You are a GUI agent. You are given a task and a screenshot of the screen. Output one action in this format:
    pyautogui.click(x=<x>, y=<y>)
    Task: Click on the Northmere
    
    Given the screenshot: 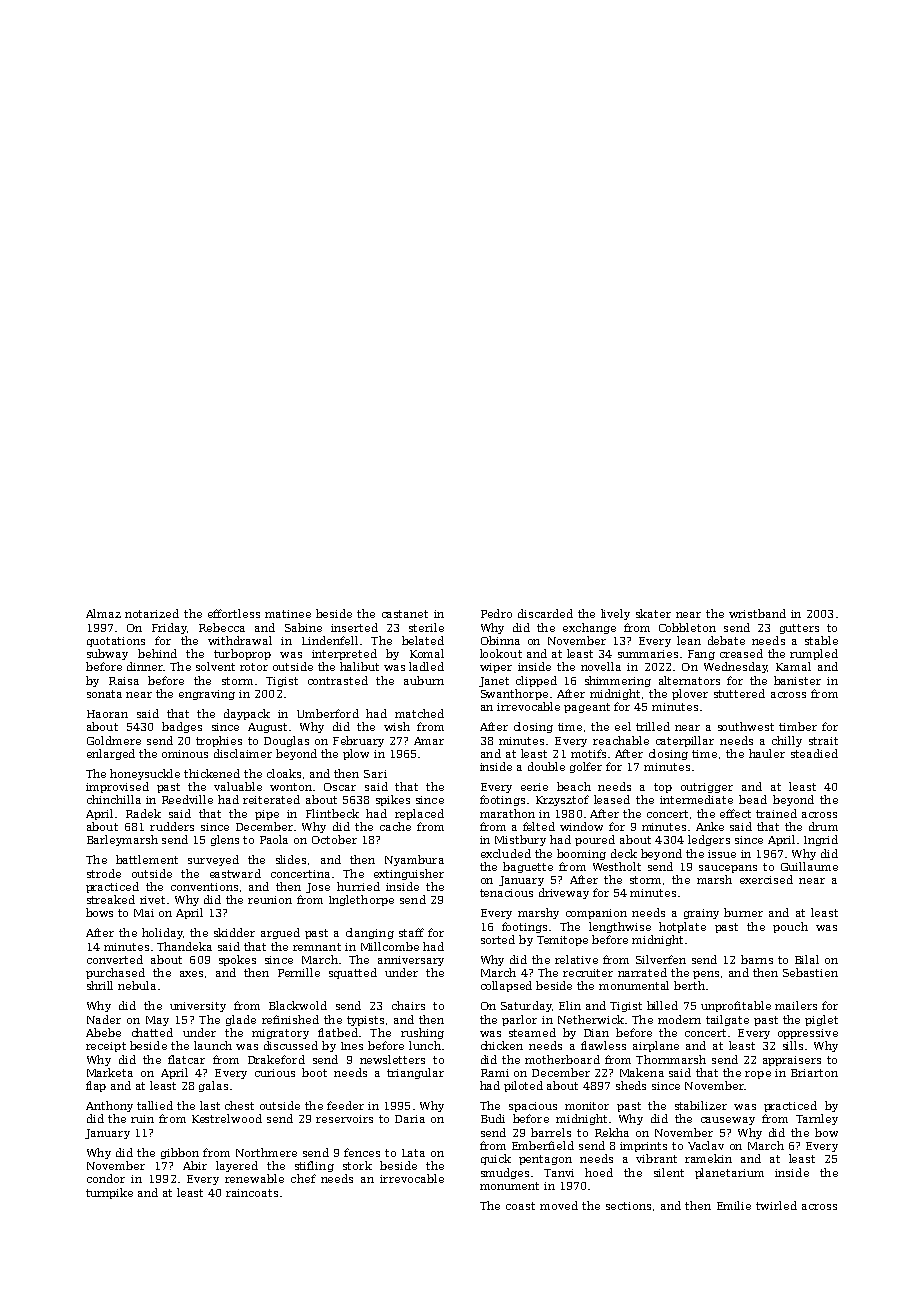 What is the action you would take?
    pyautogui.click(x=266, y=1152)
